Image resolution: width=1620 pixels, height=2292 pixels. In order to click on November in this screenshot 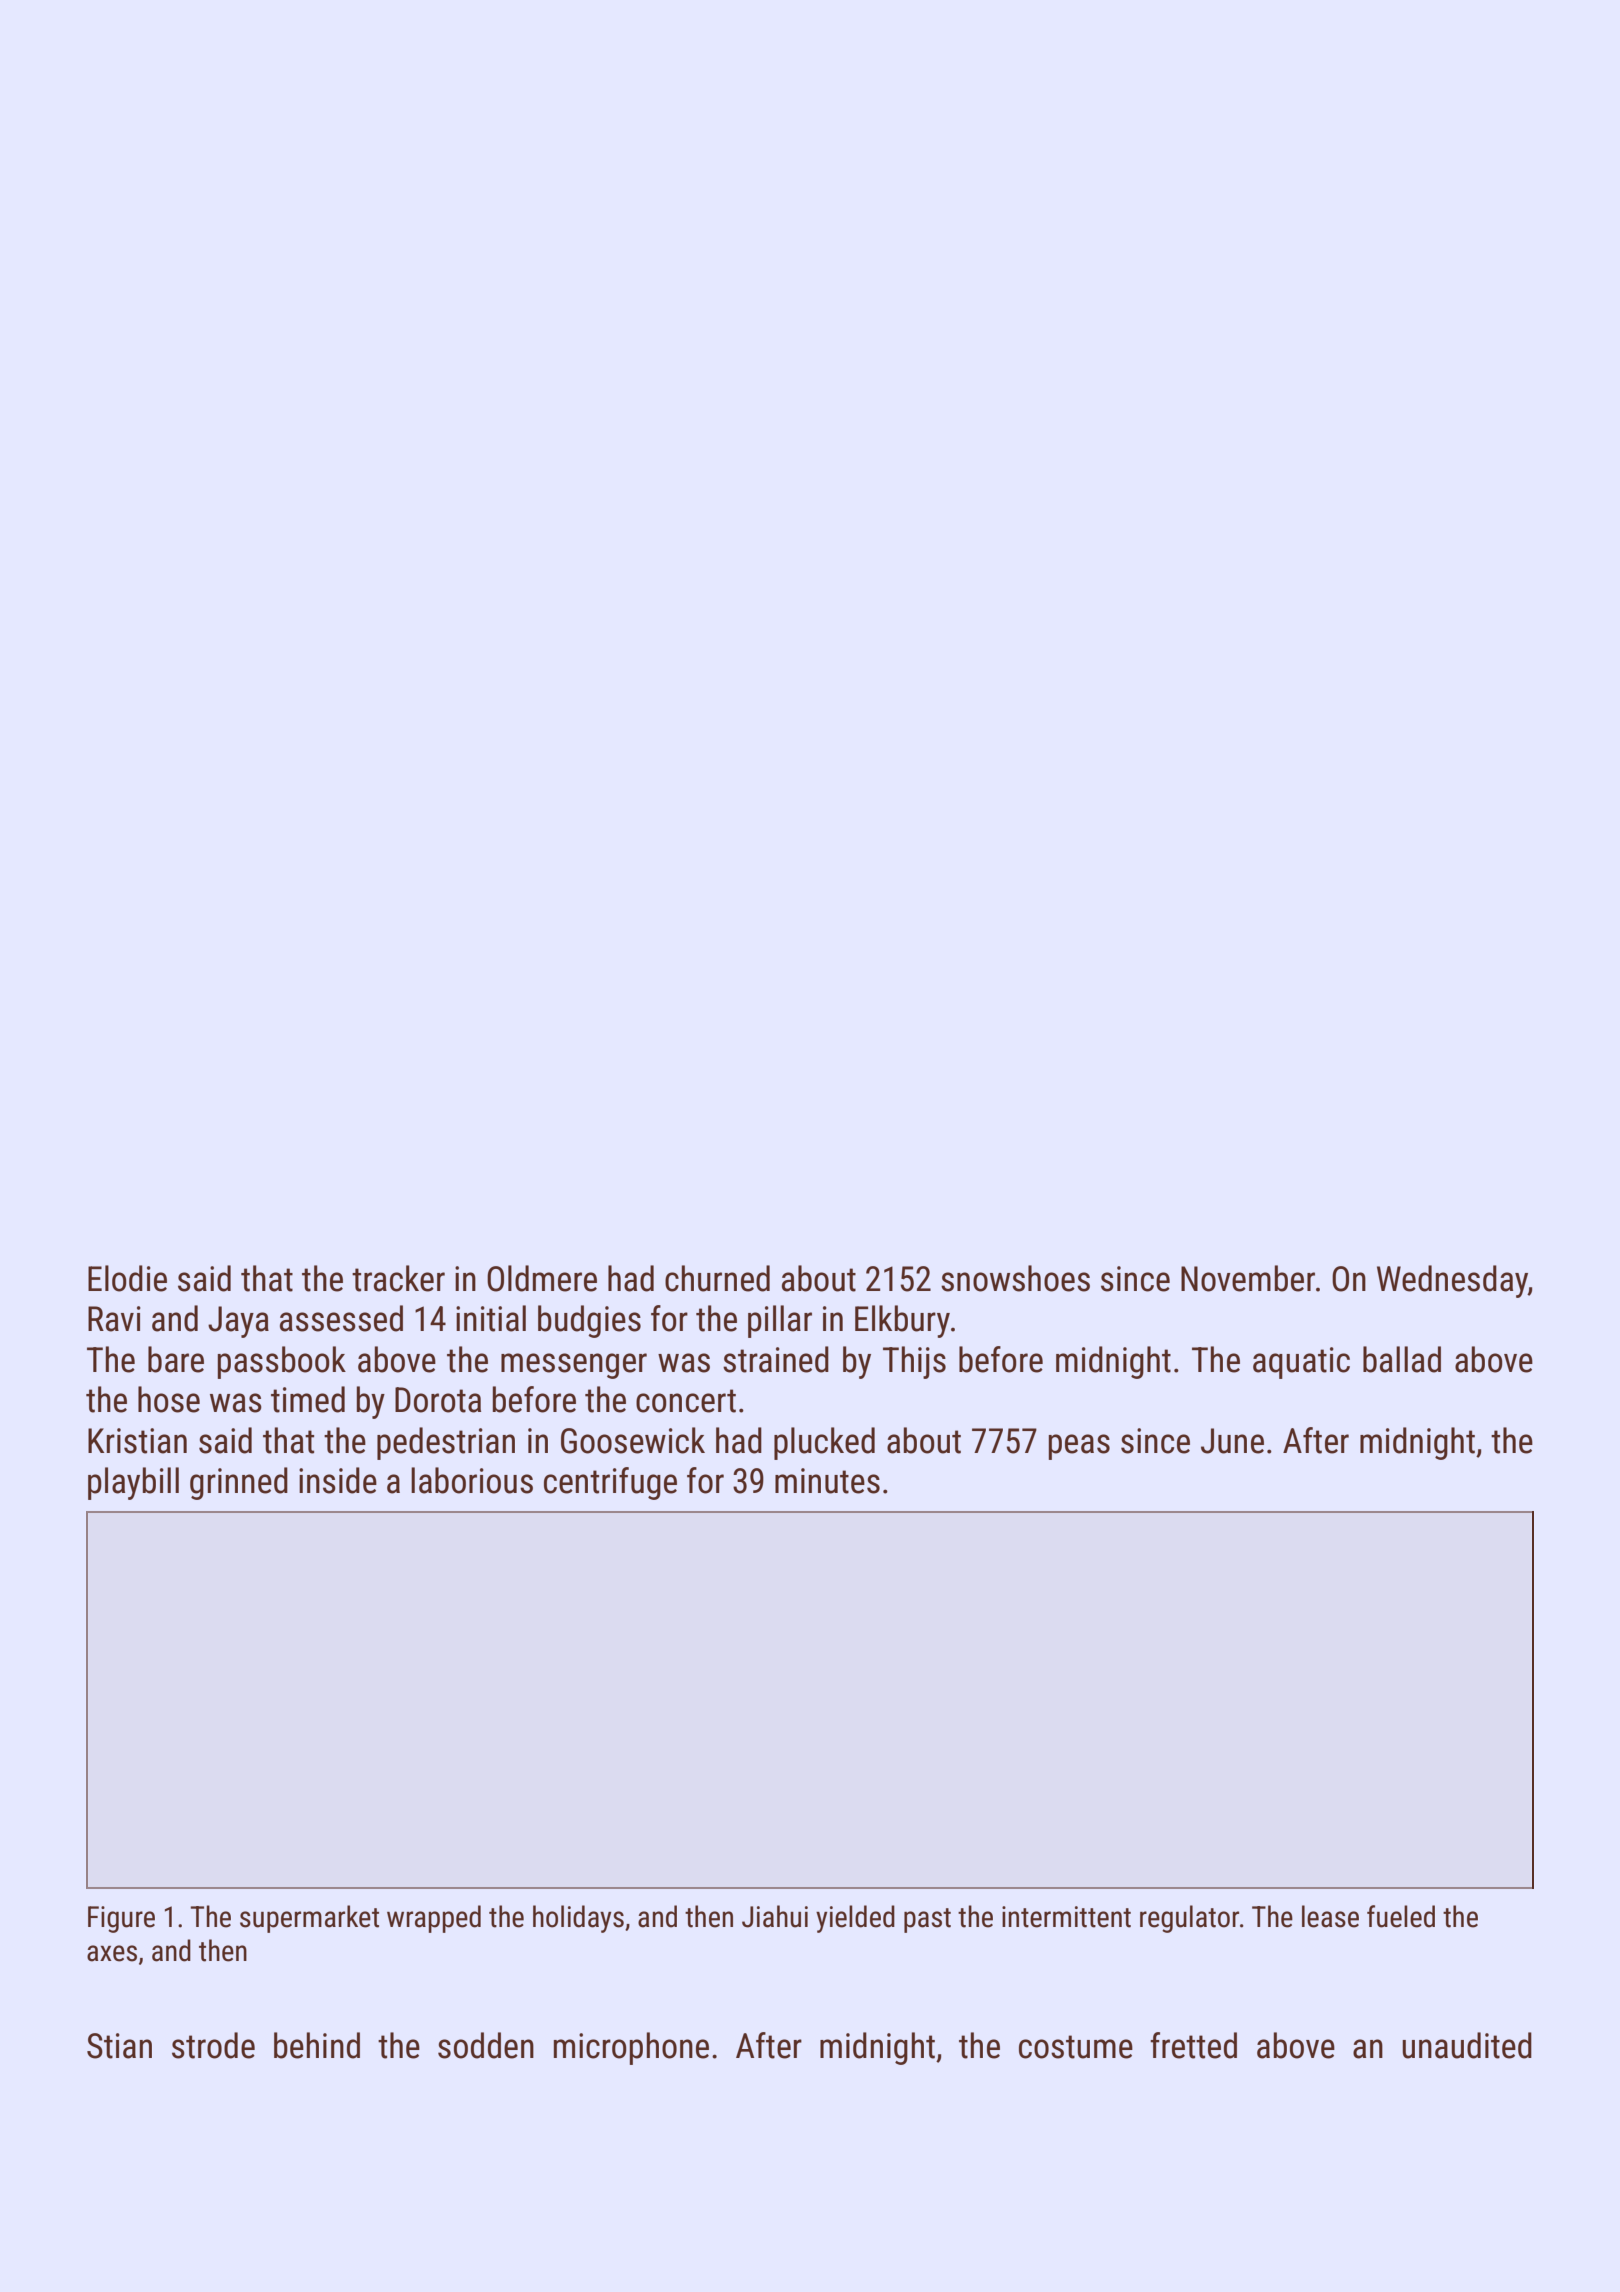, I will do `click(1248, 1278)`.
